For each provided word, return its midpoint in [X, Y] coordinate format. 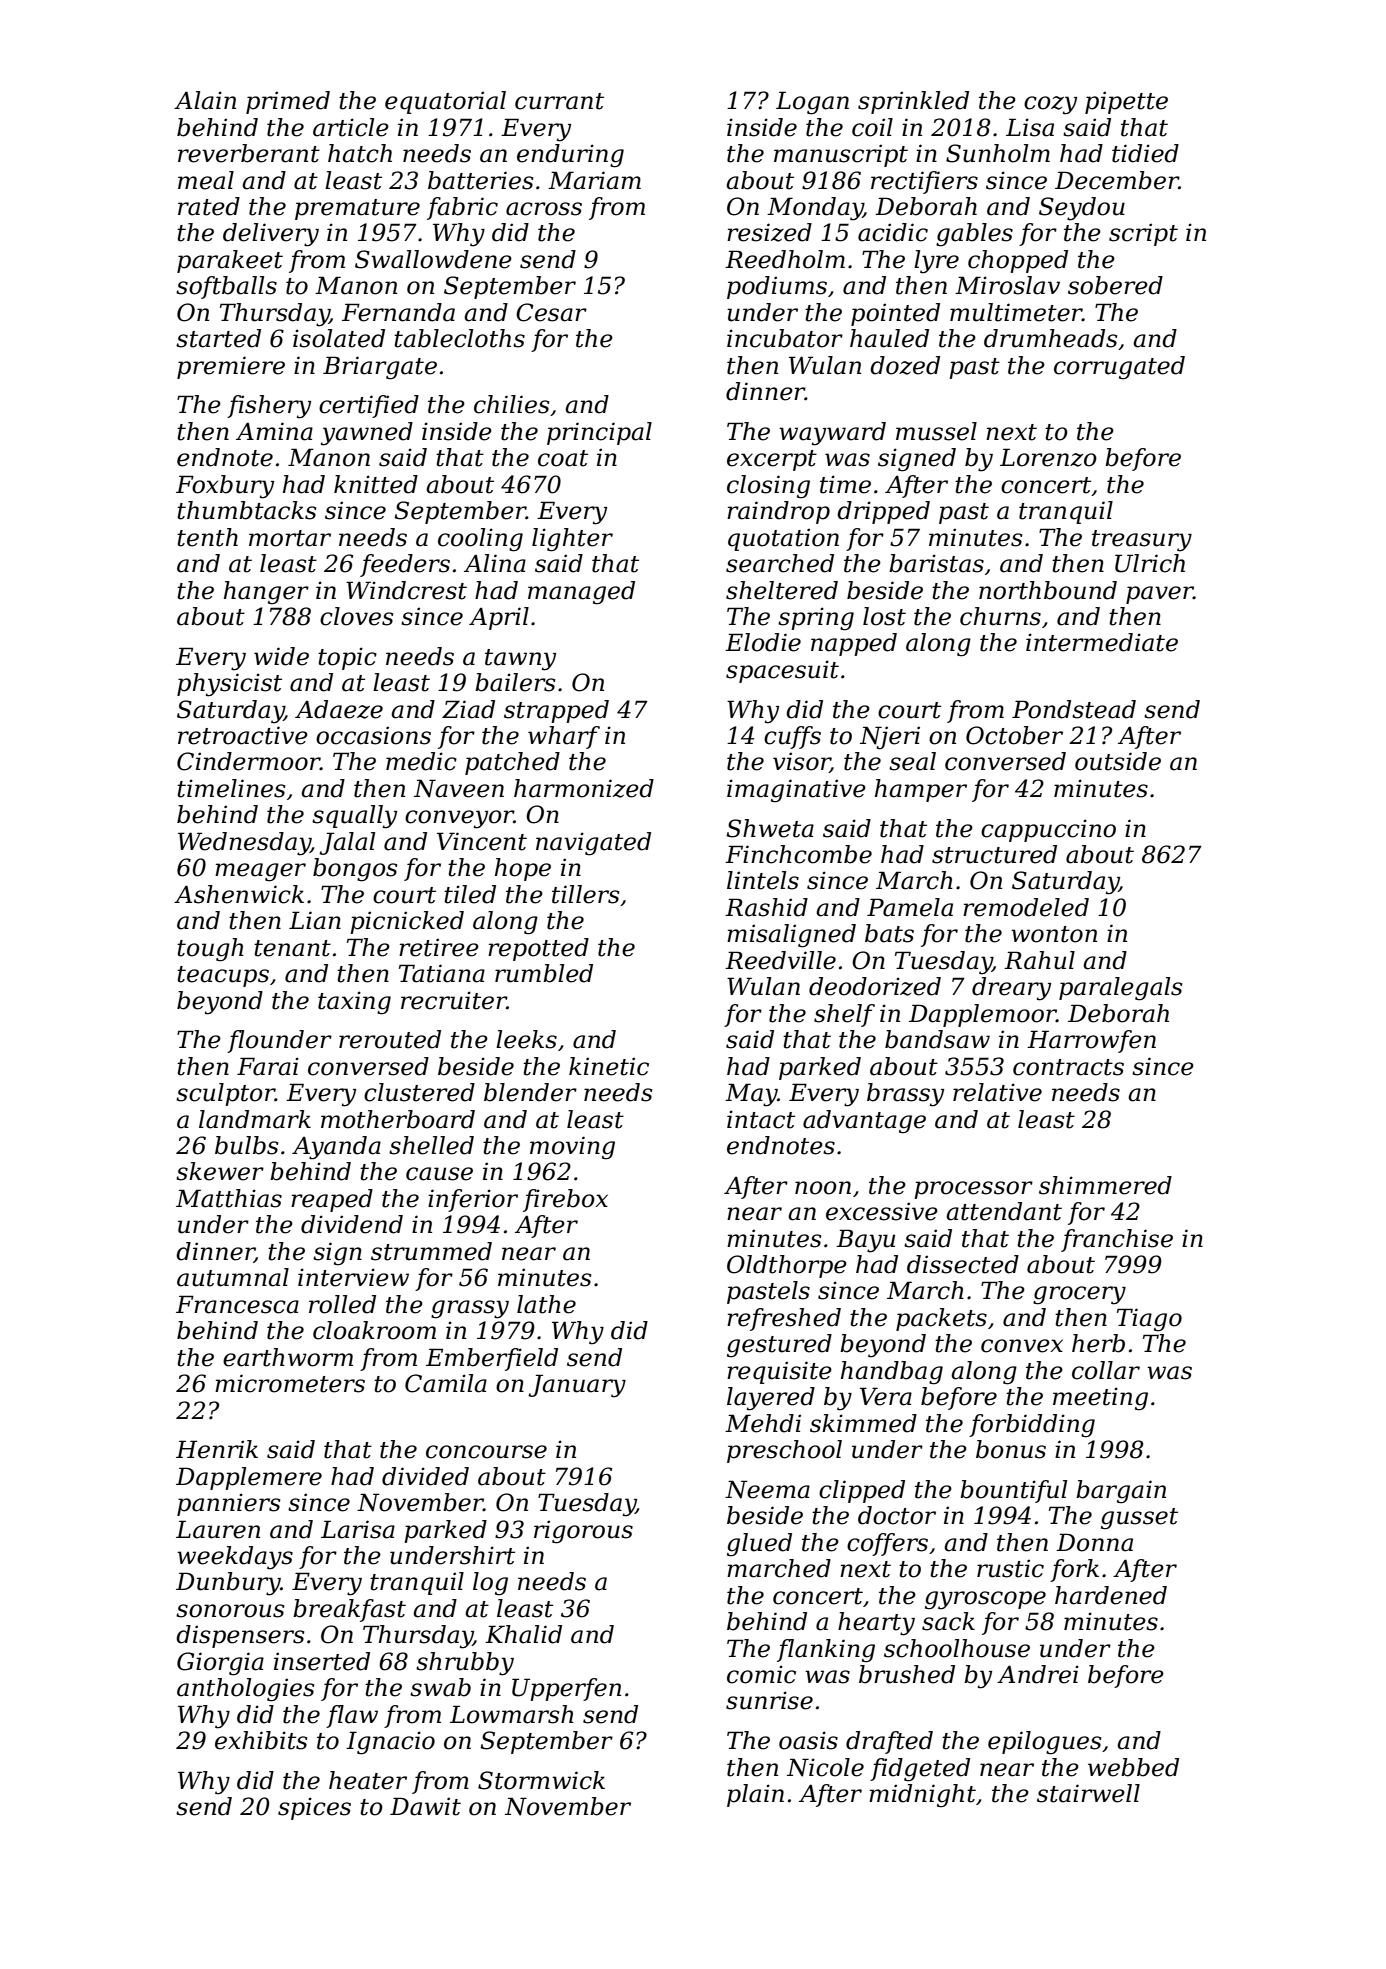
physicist [229, 685]
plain [755, 1795]
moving [572, 1147]
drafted [889, 1742]
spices [314, 1808]
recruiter [454, 1000]
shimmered [1105, 1185]
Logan [812, 103]
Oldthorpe [787, 1266]
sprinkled [913, 102]
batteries [480, 180]
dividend [352, 1224]
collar [1106, 1370]
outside [1118, 761]
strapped [556, 711]
